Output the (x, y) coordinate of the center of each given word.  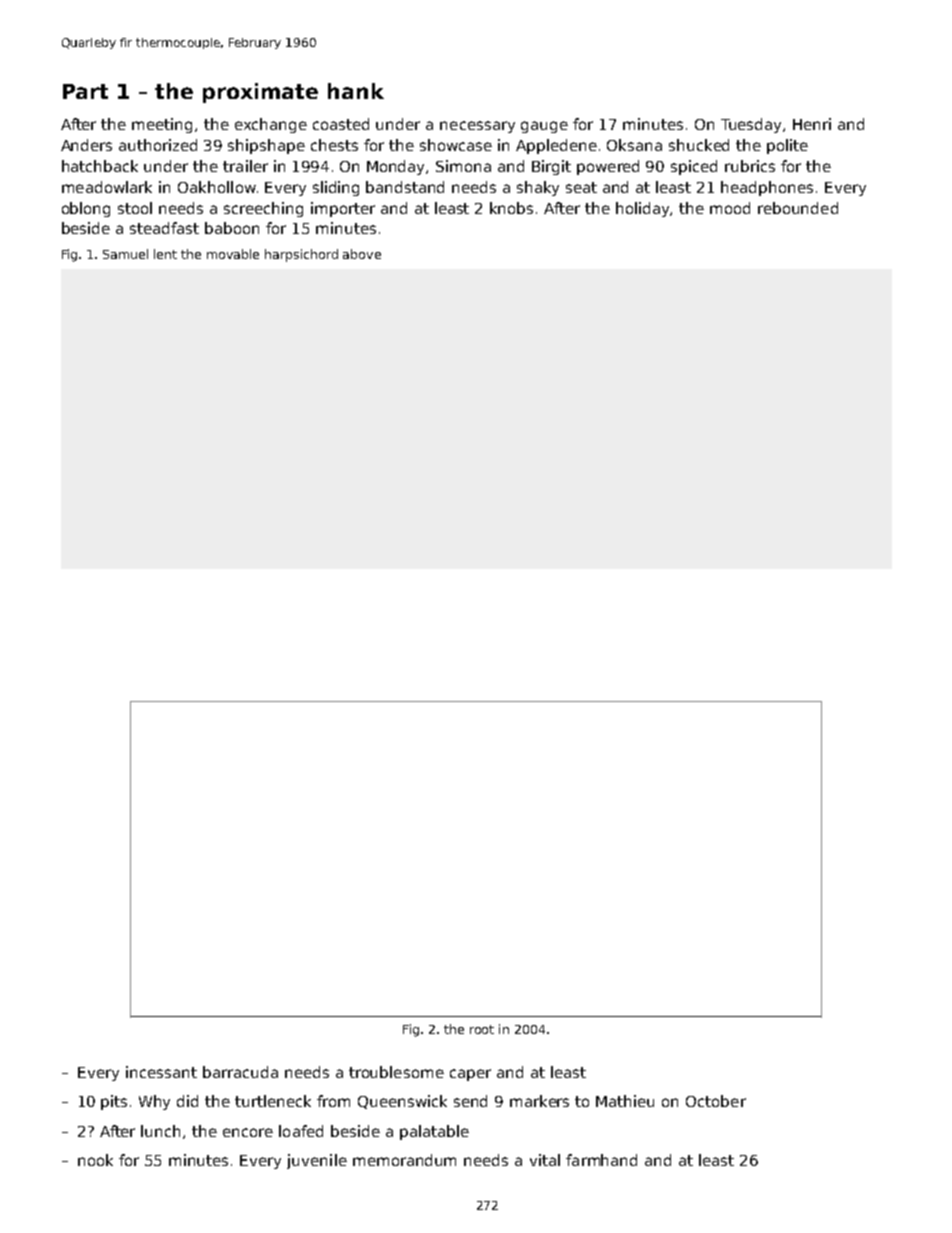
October (716, 1101)
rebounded (798, 208)
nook (95, 1160)
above (362, 254)
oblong (86, 209)
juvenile (317, 1161)
